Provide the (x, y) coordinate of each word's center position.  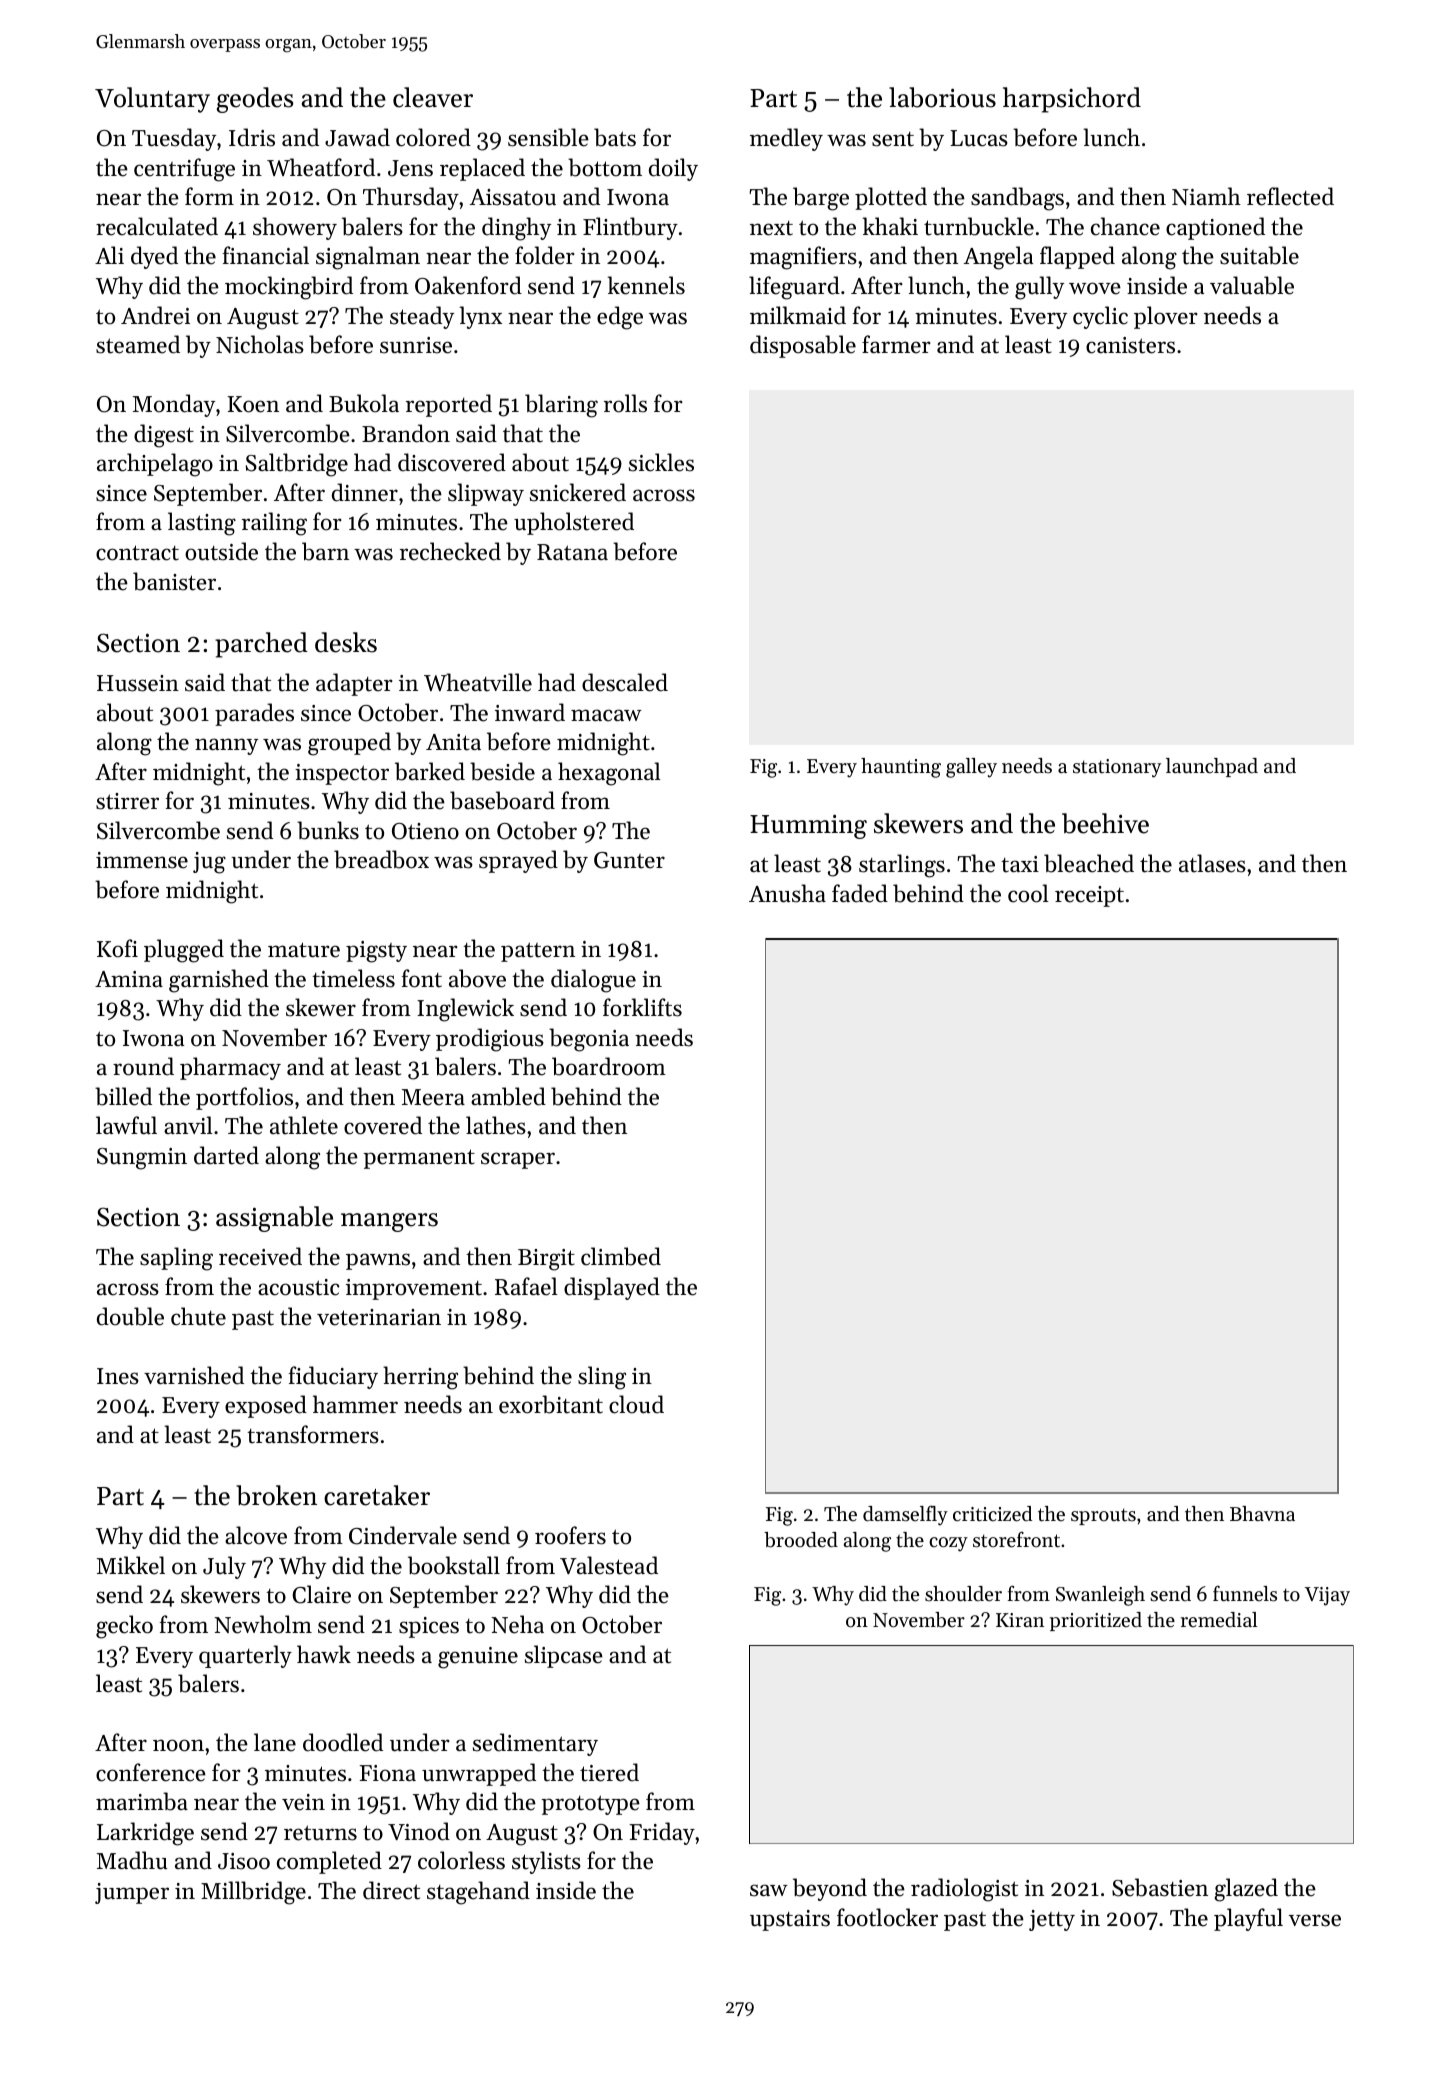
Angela (998, 258)
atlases (1212, 863)
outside (221, 551)
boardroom (609, 1066)
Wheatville (478, 682)
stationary (1117, 768)
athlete (304, 1125)
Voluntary (152, 100)
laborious (942, 97)
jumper (132, 1893)
